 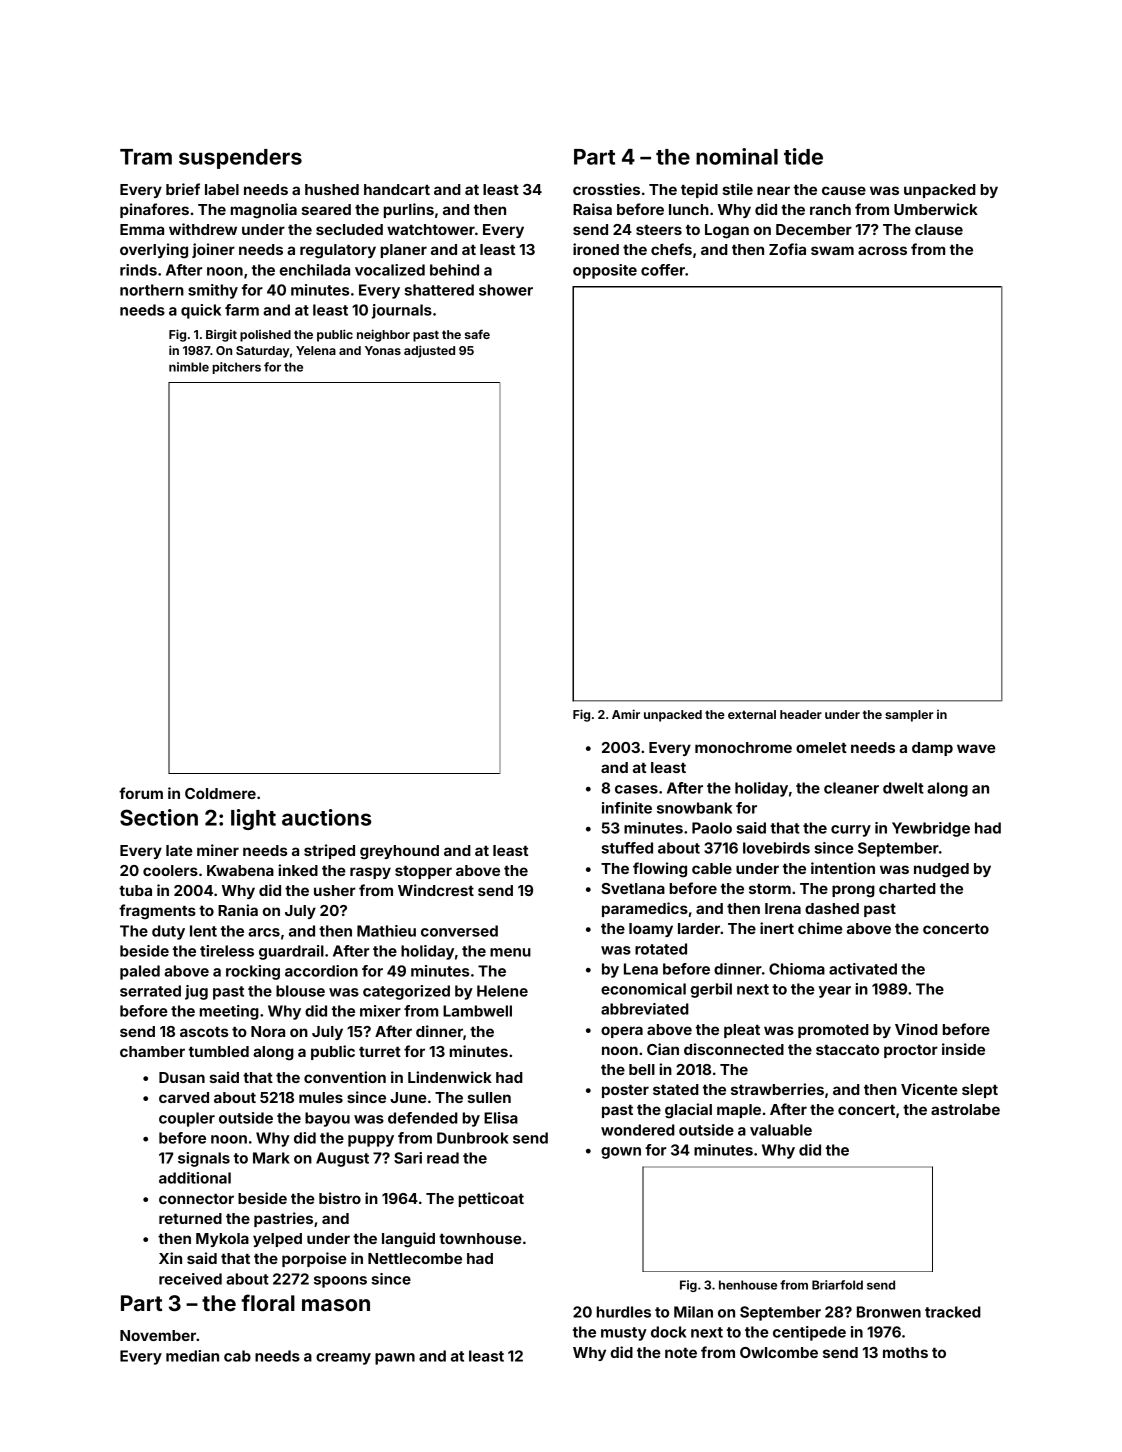 I want to click on coupler, so click(x=187, y=1119).
